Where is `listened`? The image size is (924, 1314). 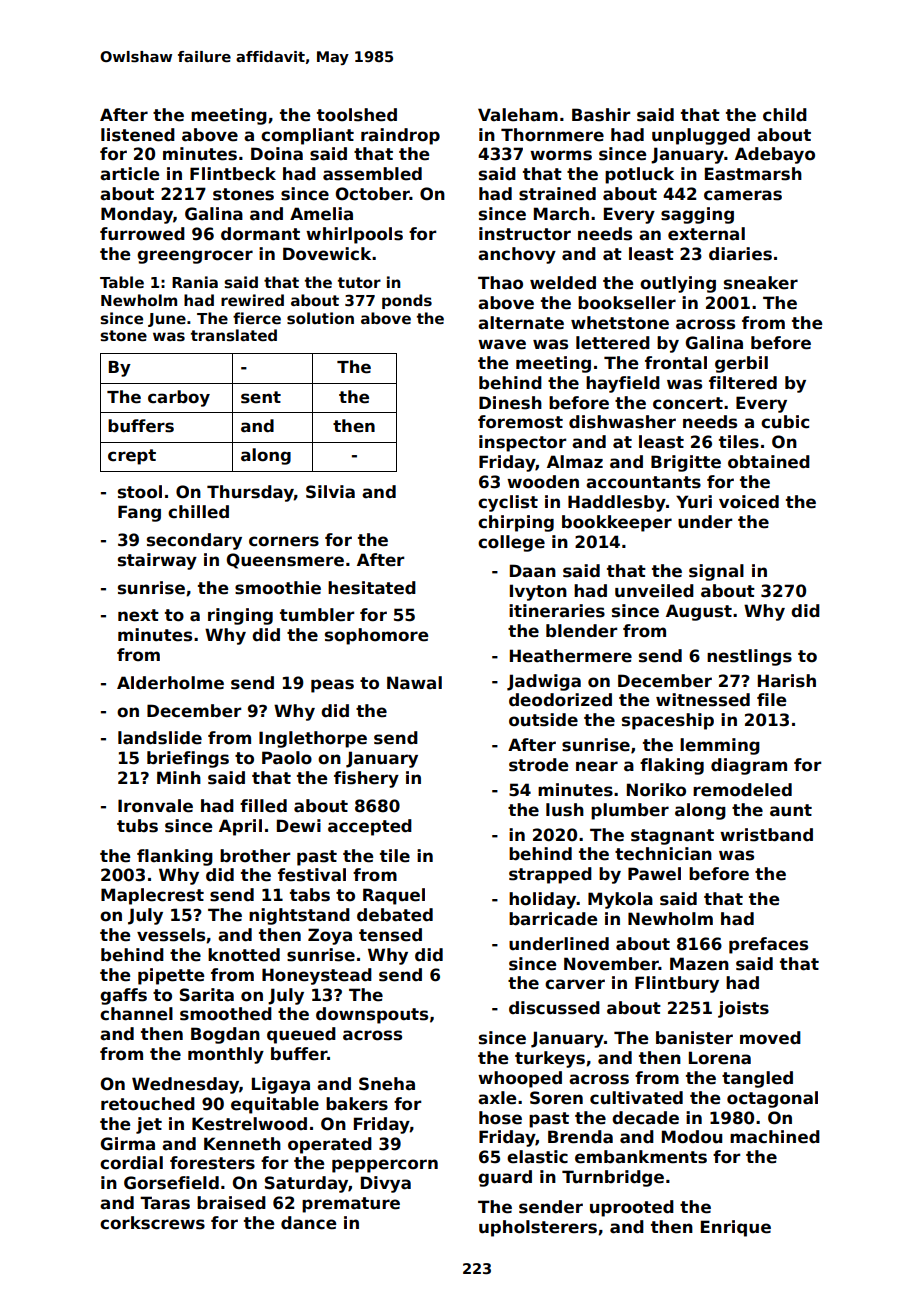 listened is located at coordinates (138, 135).
